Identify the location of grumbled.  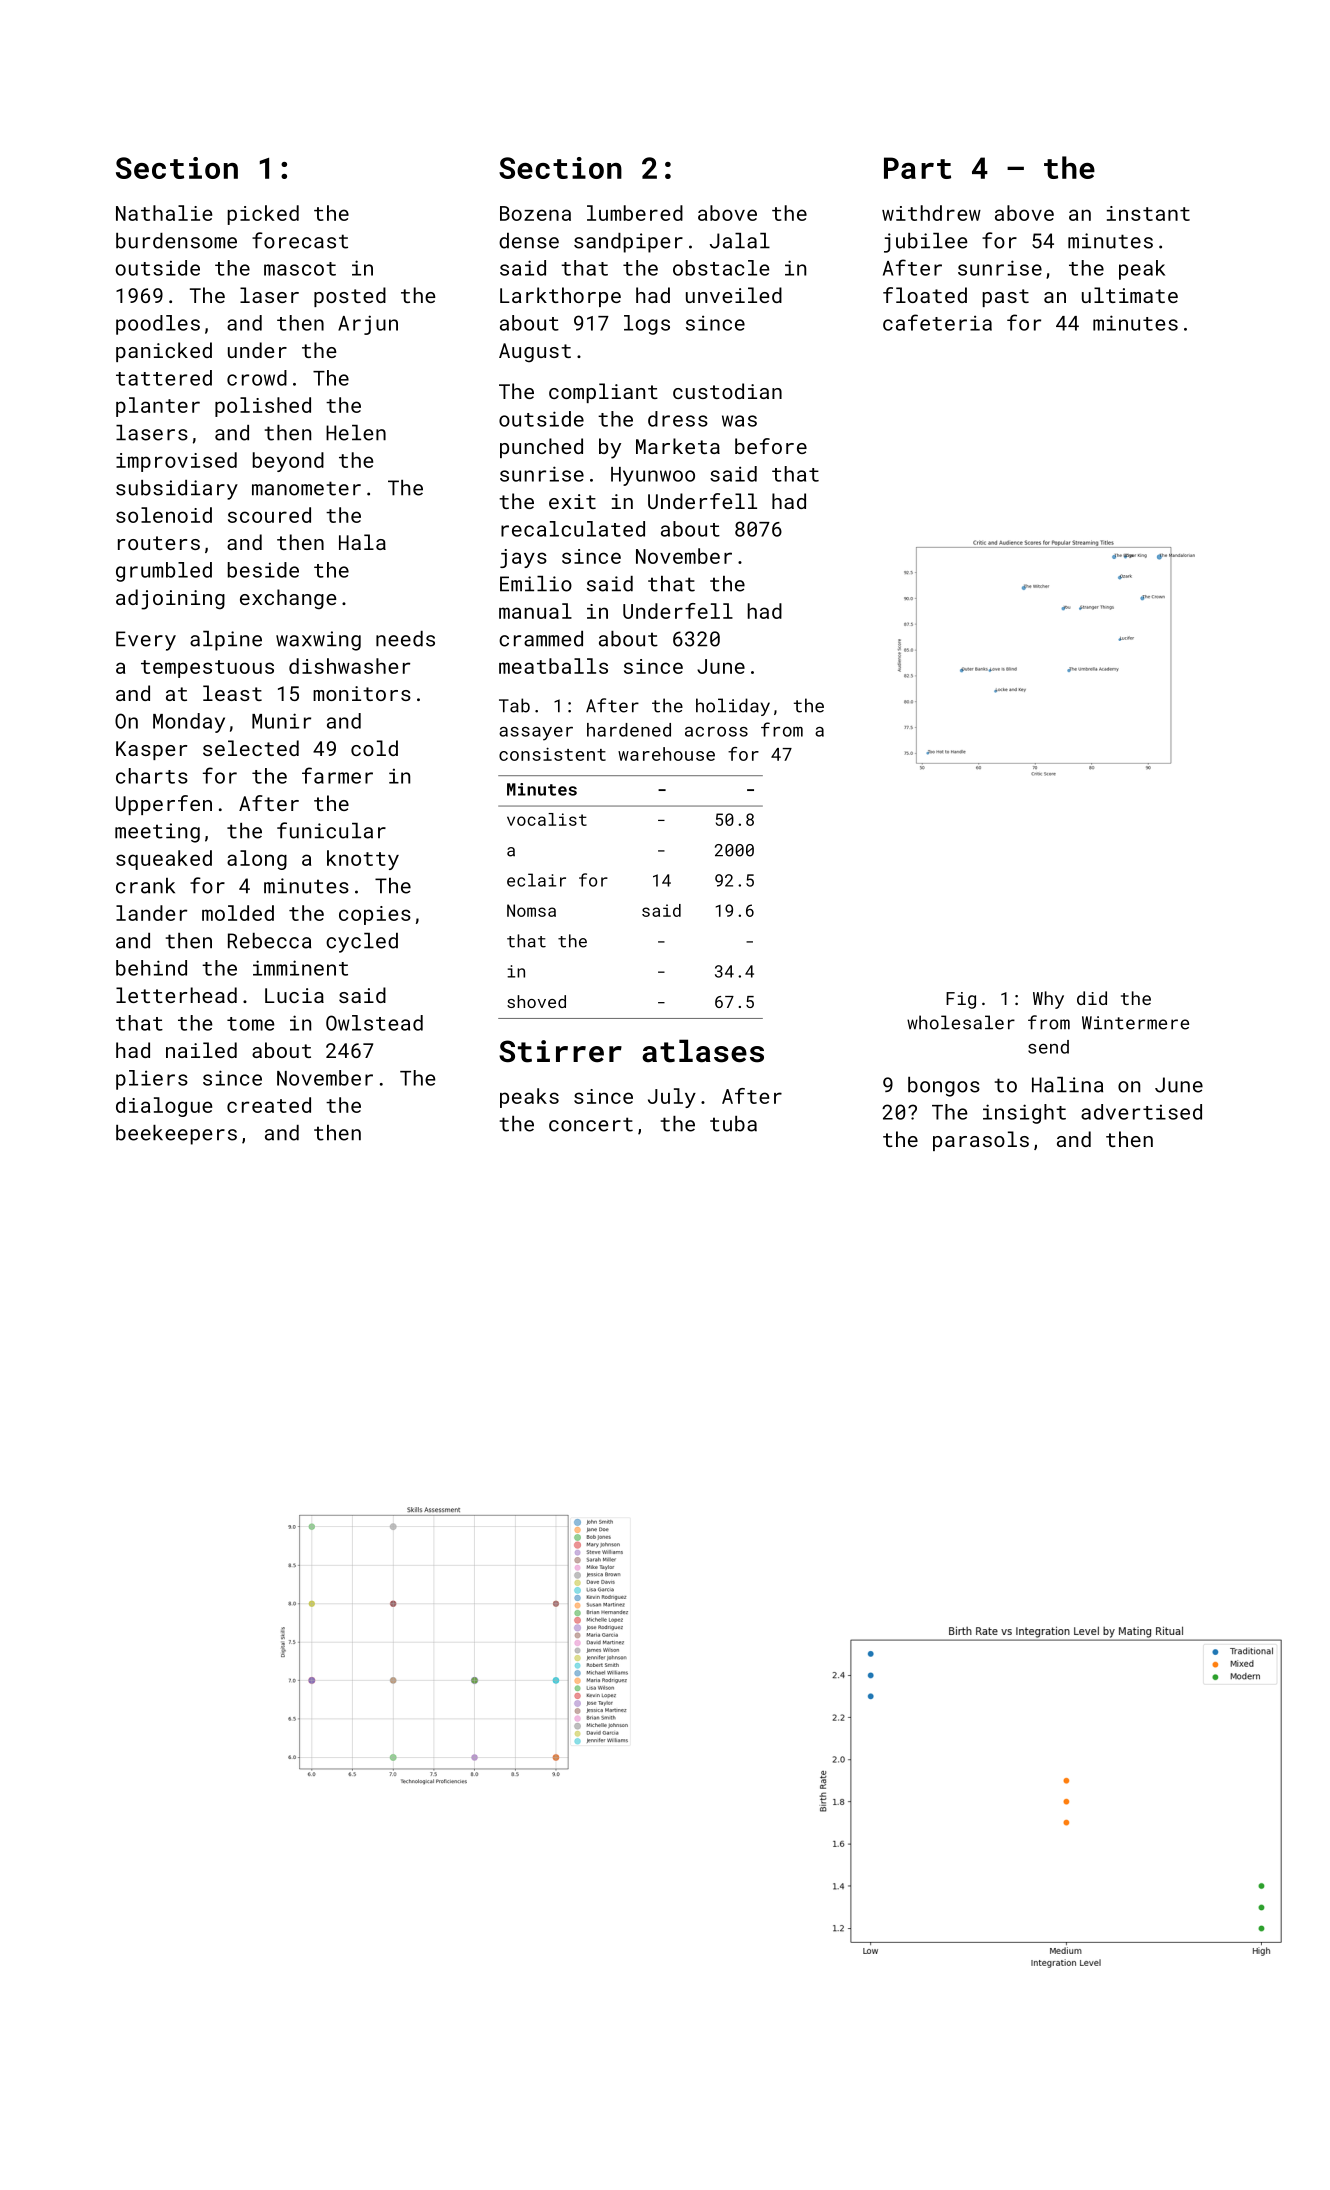
(164, 572).
